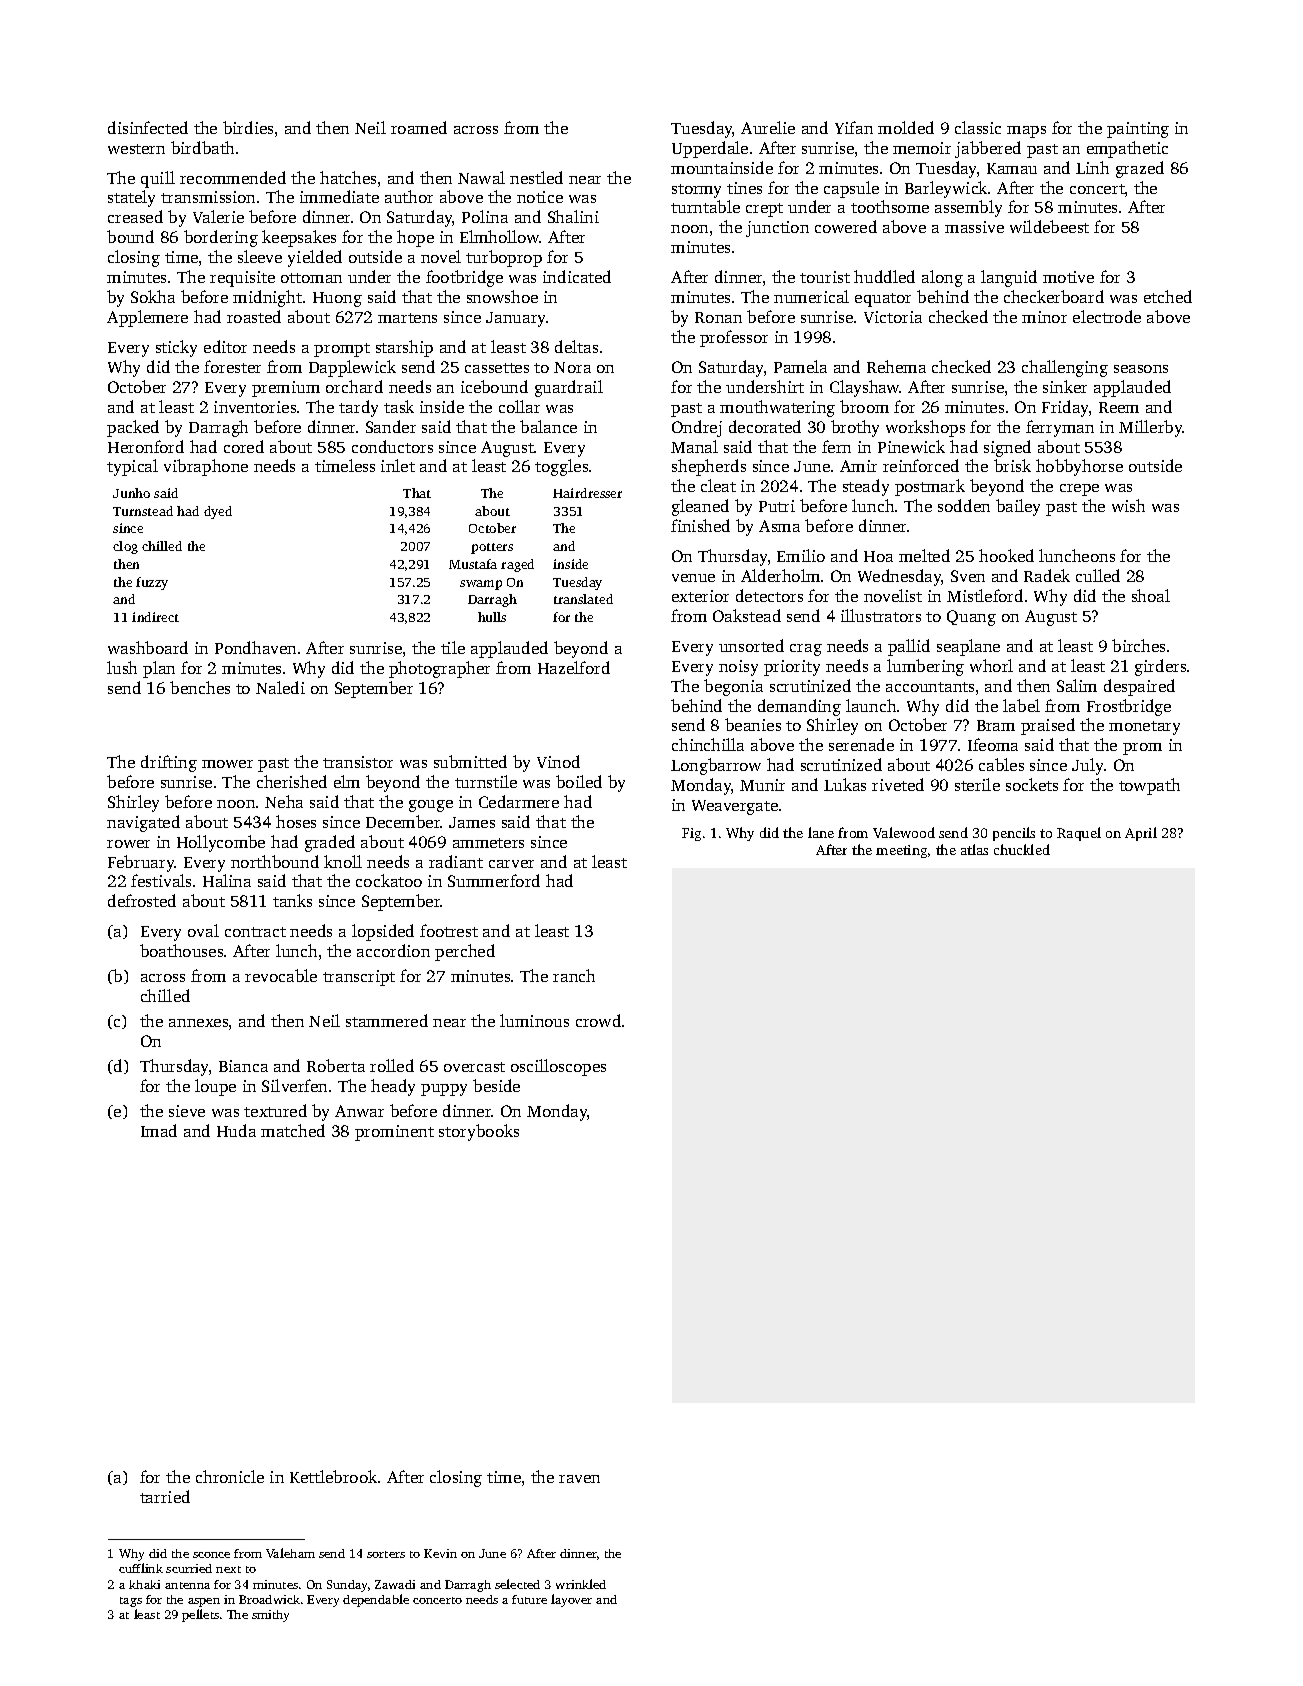 This image has width=1303, height=1686. What do you see at coordinates (516, 319) in the image?
I see `January` at bounding box center [516, 319].
